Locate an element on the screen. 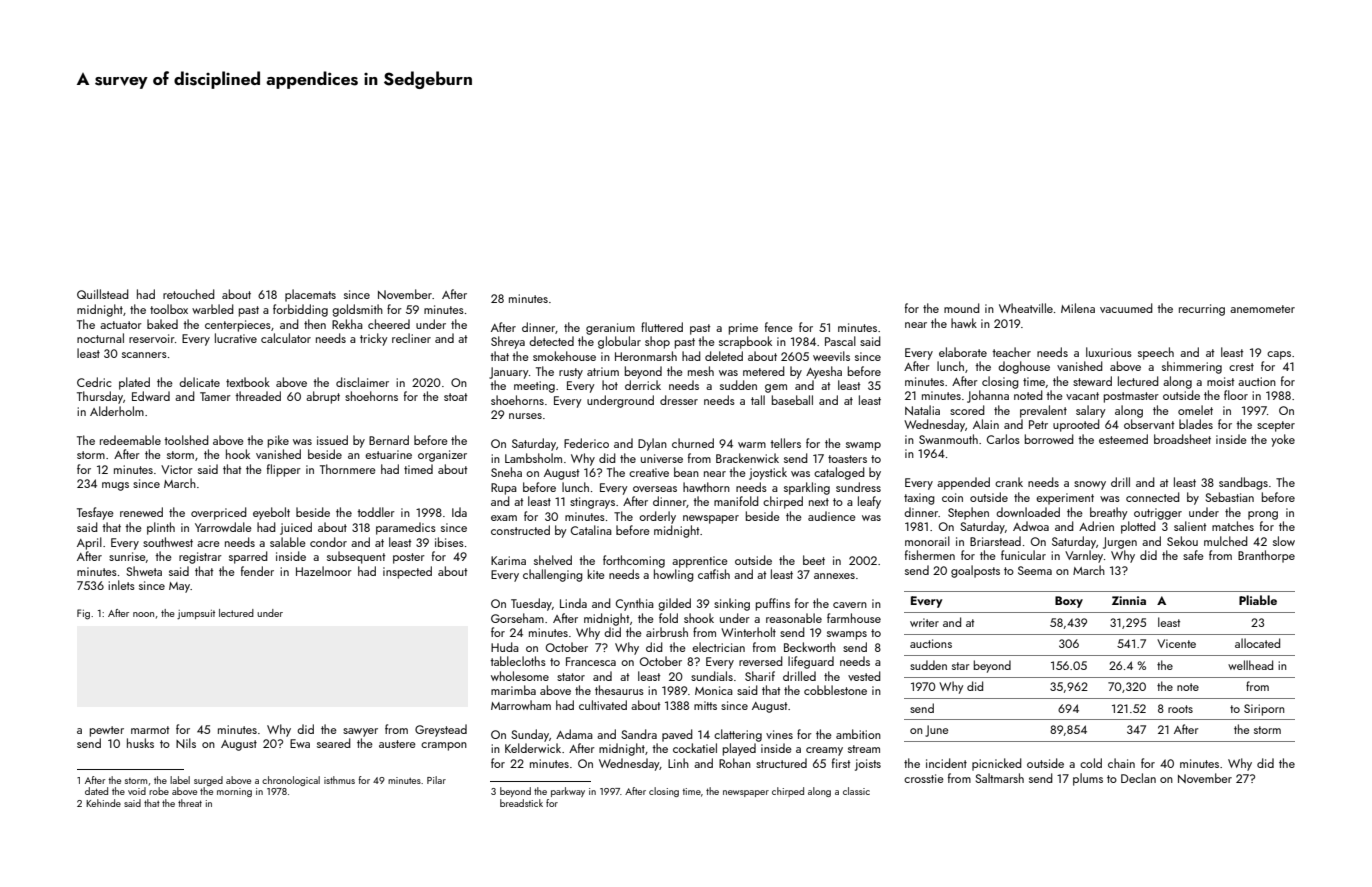 This screenshot has width=1372, height=887. weevils is located at coordinates (831, 356).
